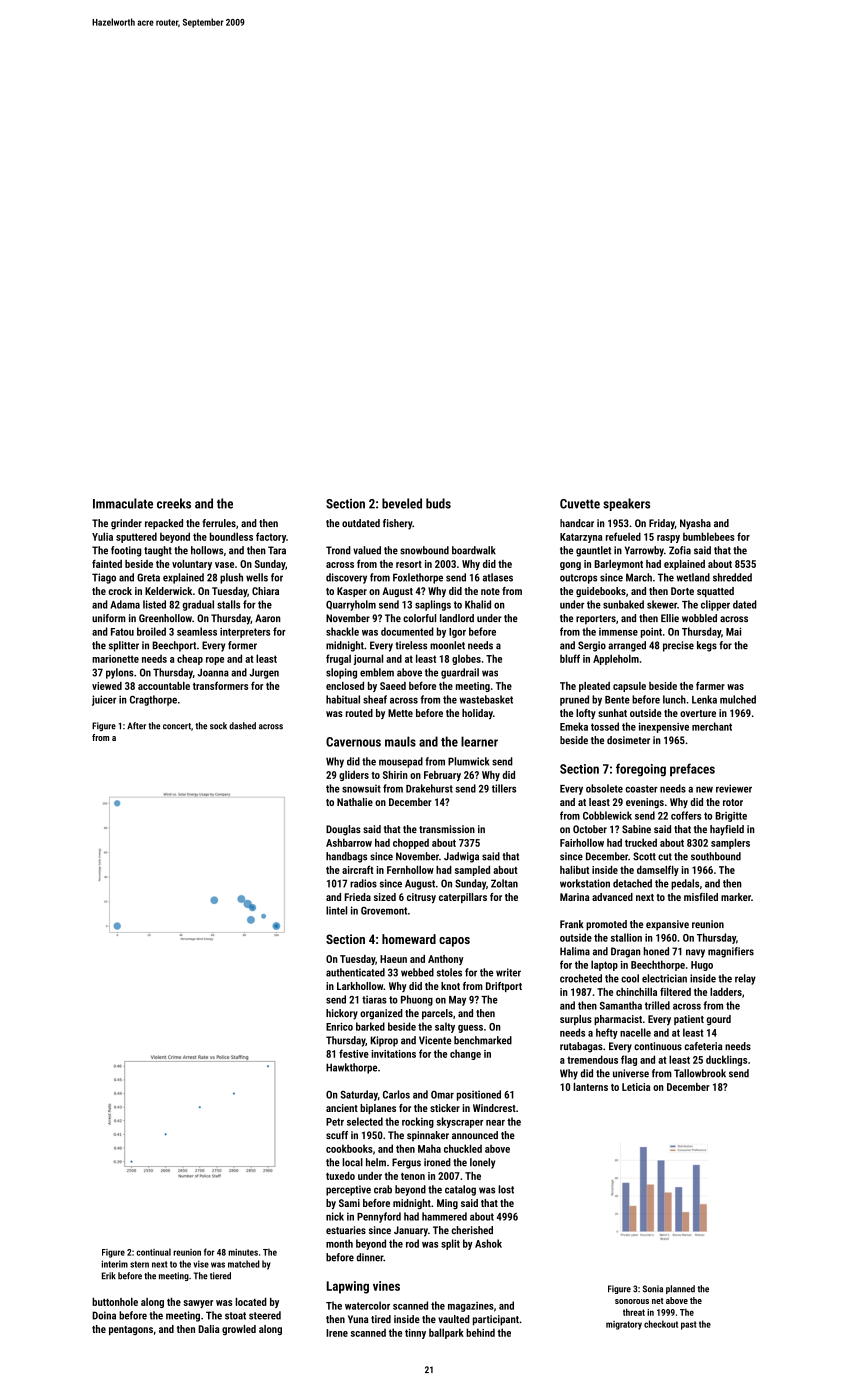 This document has height=1400, width=849. What do you see at coordinates (626, 504) in the document?
I see `speakers` at bounding box center [626, 504].
